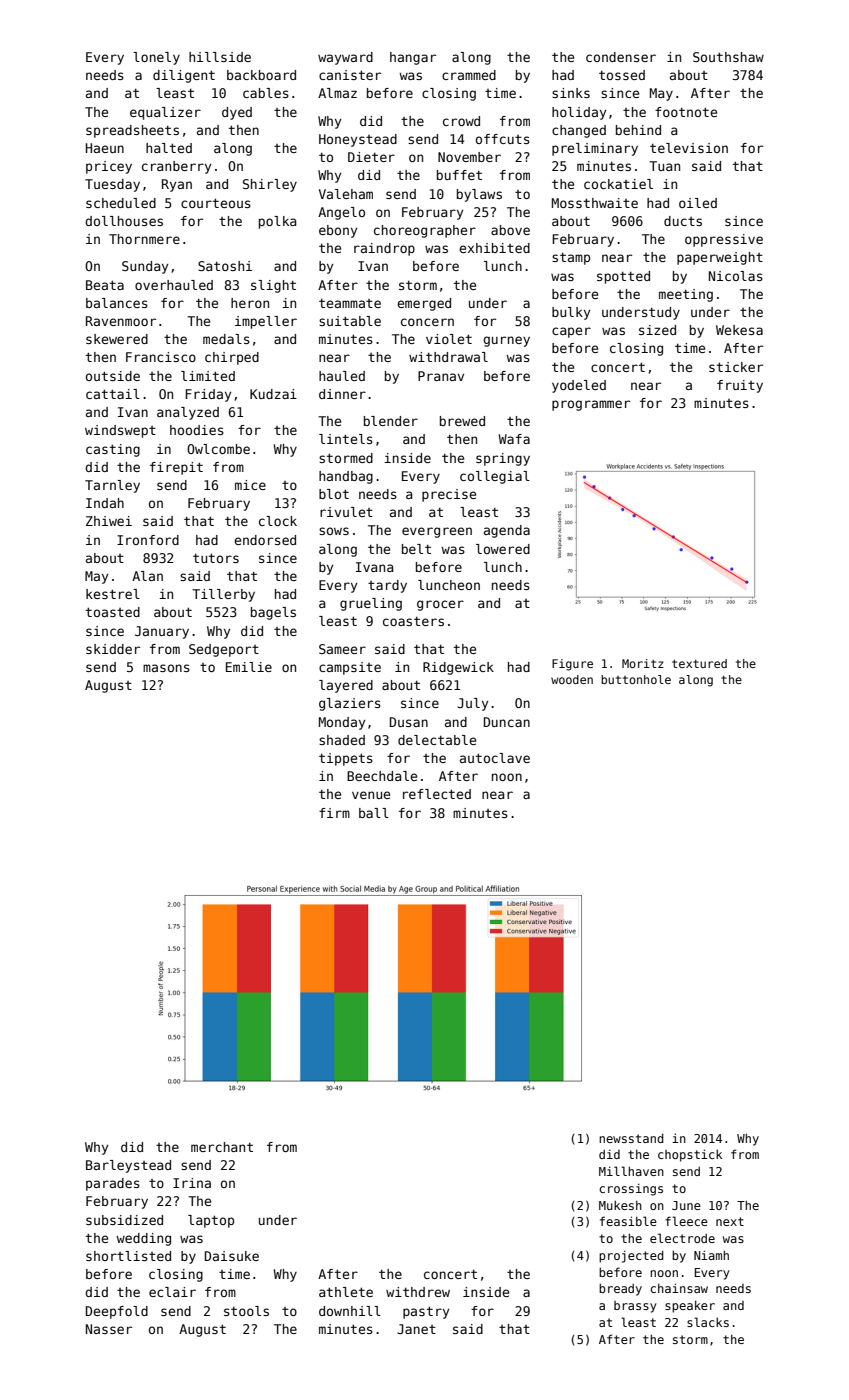 This document has height=1400, width=849. Describe the element at coordinates (223, 595) in the document. I see `Tillerby` at that location.
